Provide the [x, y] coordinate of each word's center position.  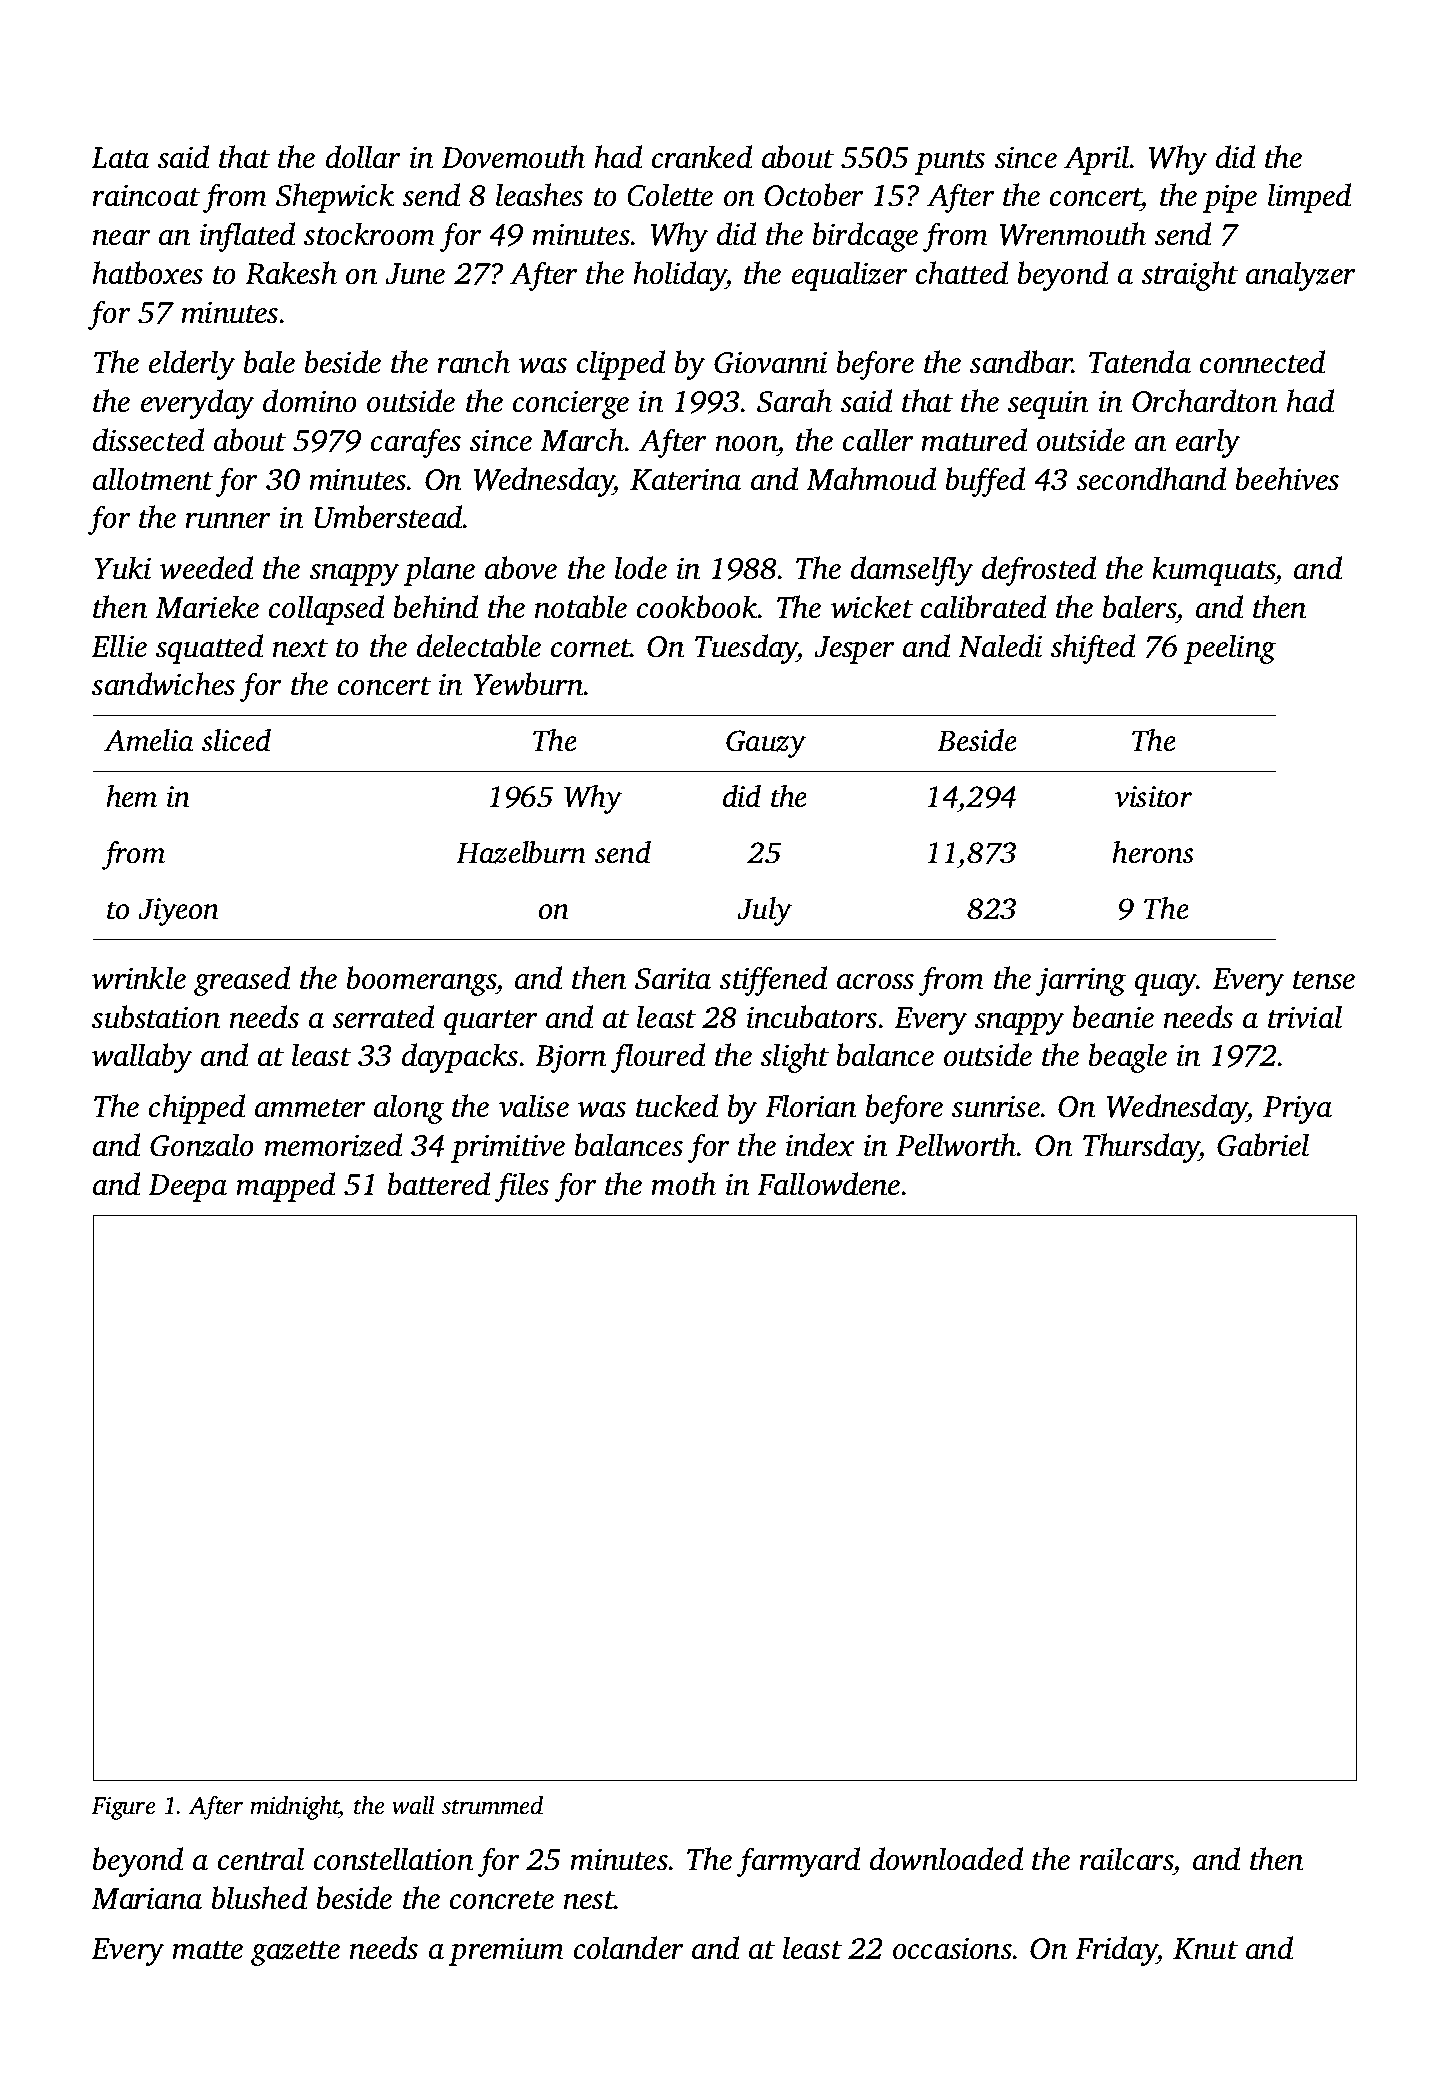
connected [1262, 362]
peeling [1230, 649]
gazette [295, 1953]
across [875, 982]
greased [242, 981]
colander [629, 1948]
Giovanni [770, 363]
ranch [473, 362]
